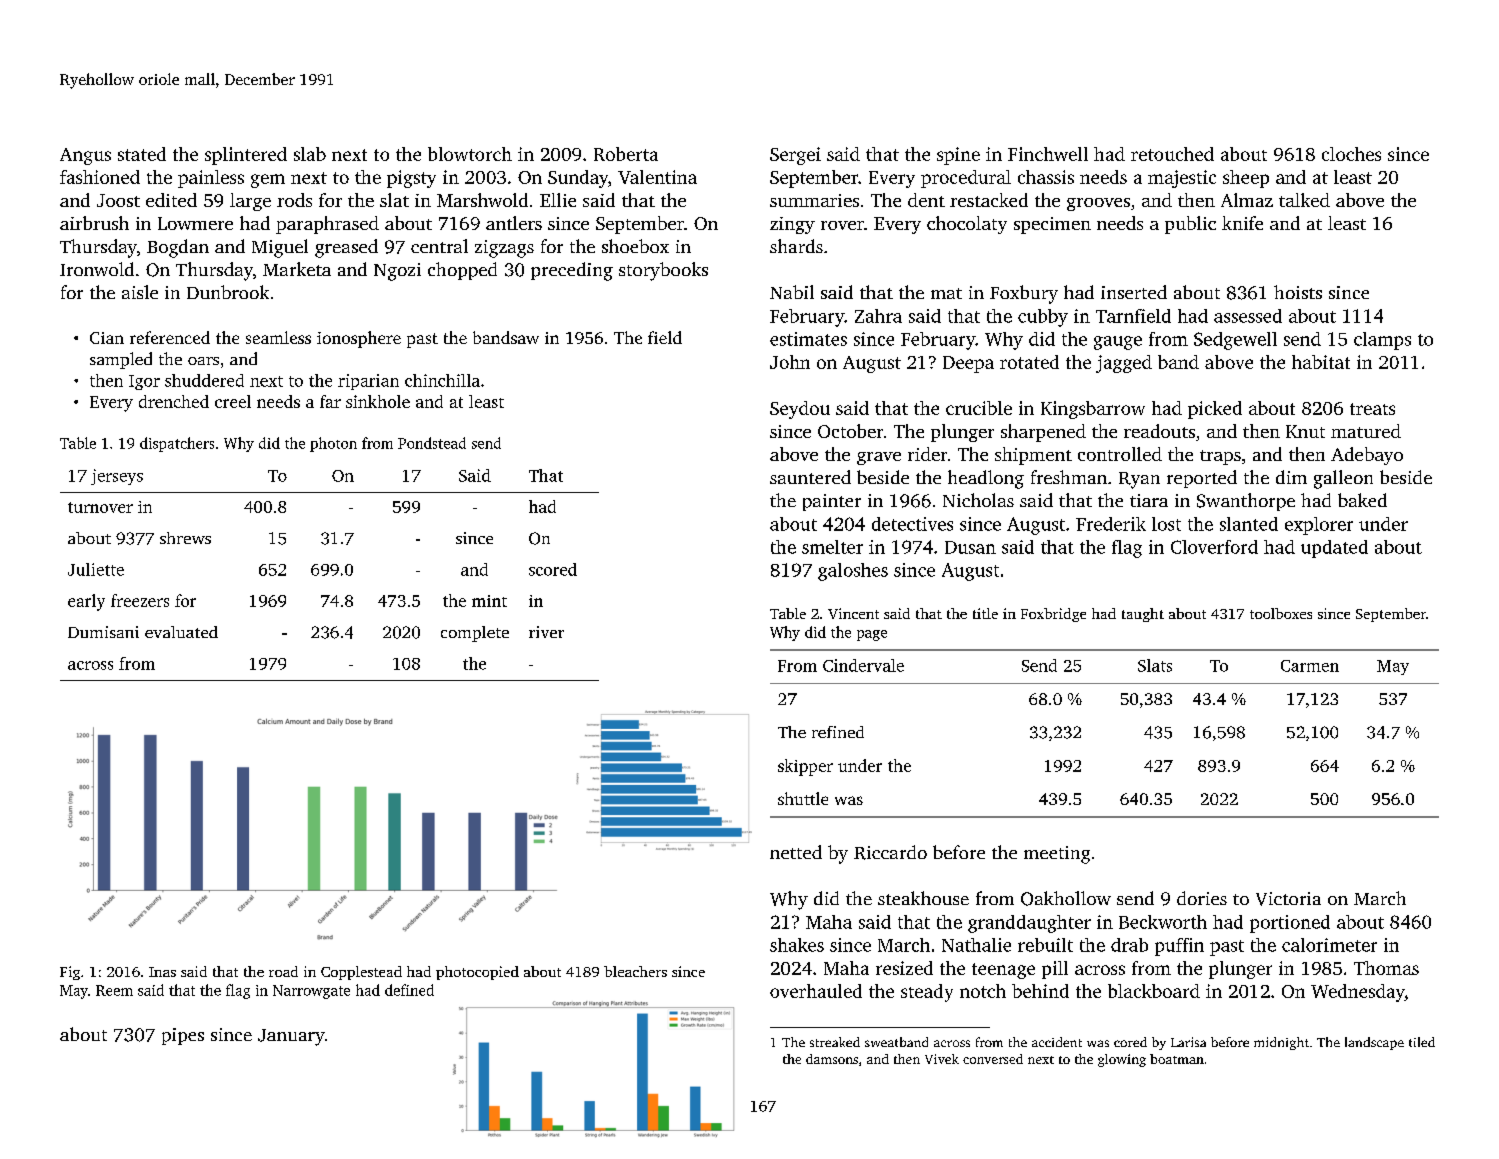 The image size is (1499, 1159). I want to click on sauntered, so click(810, 477).
